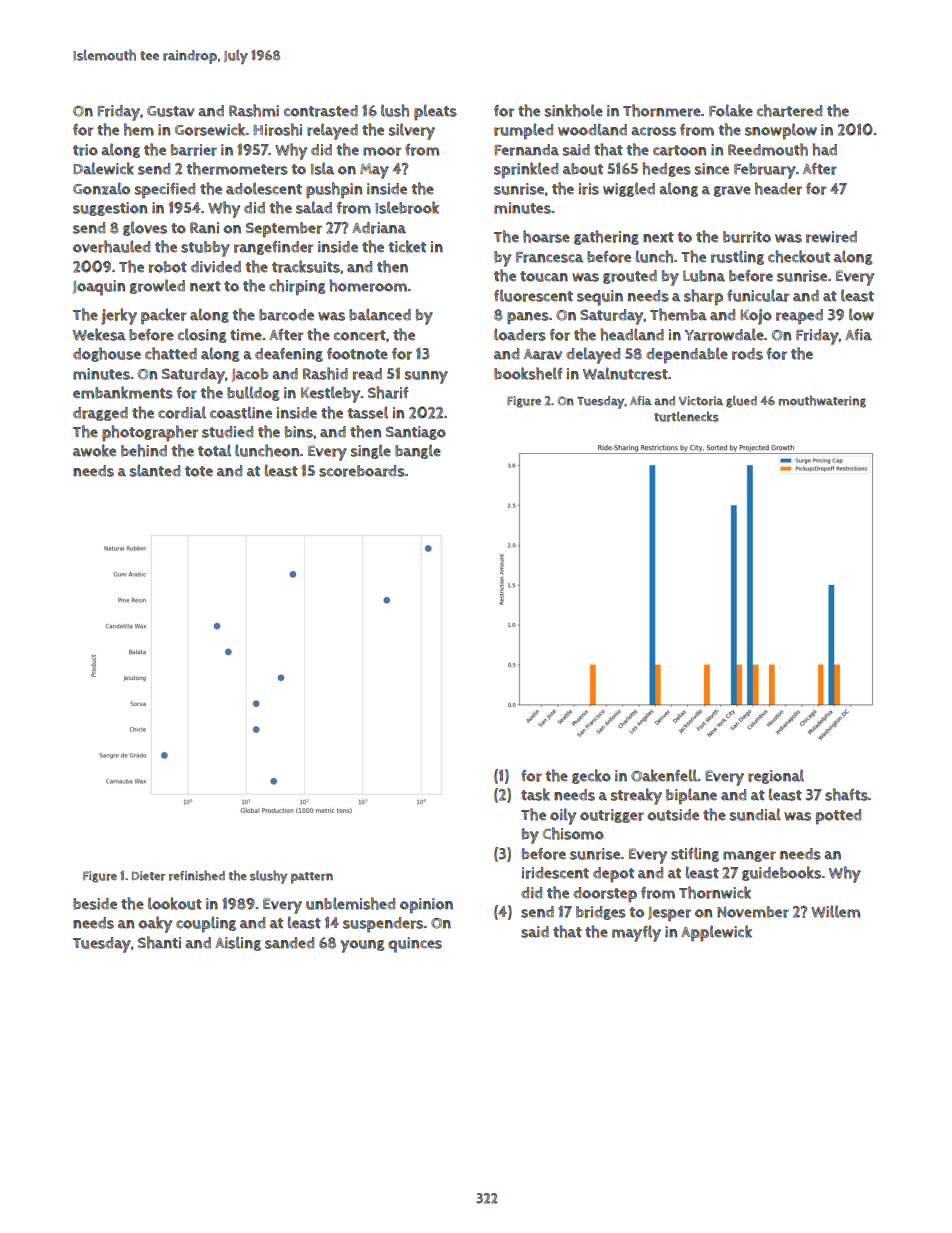  What do you see at coordinates (155, 470) in the image?
I see `slanted` at bounding box center [155, 470].
